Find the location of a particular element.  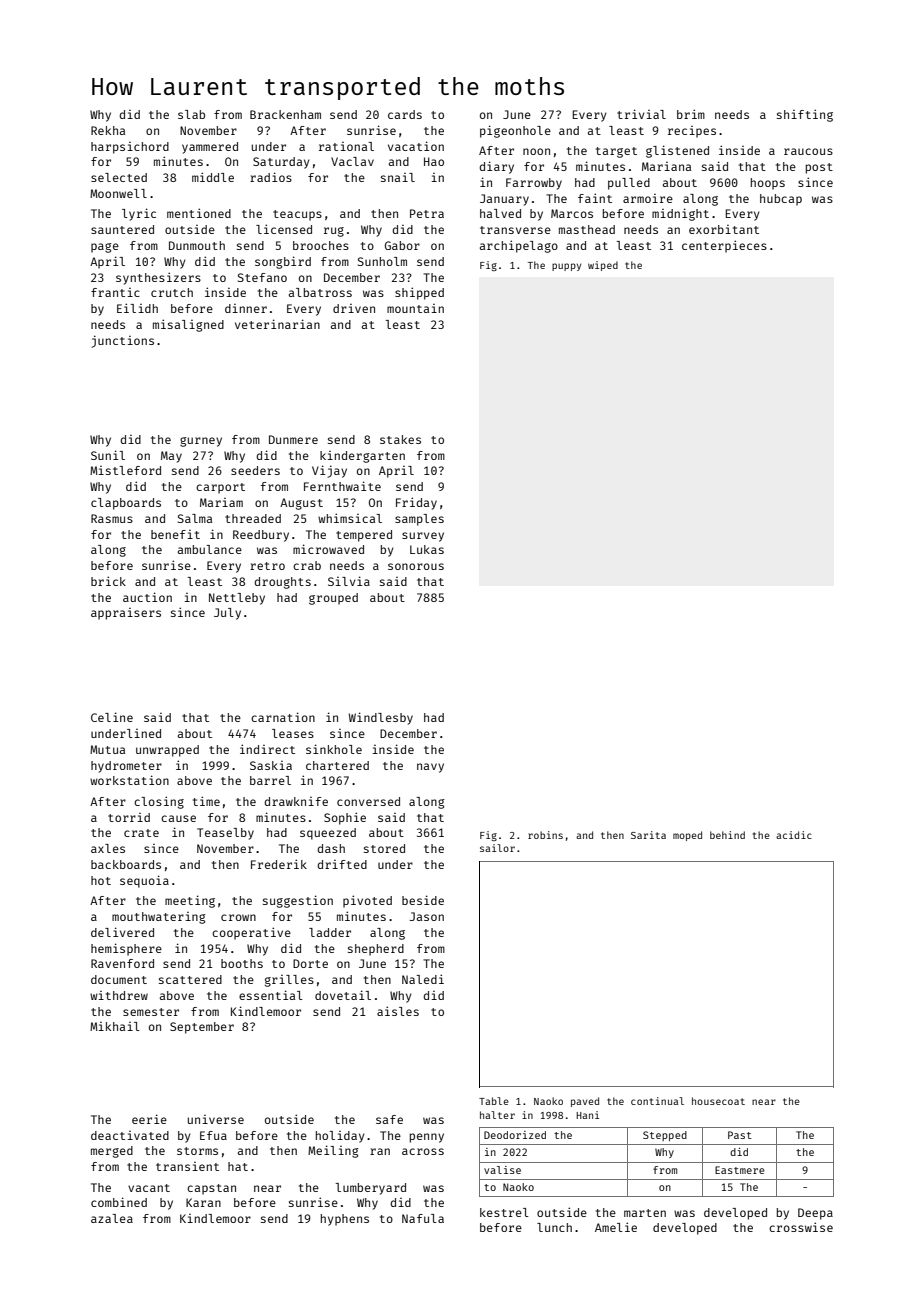

aisles is located at coordinates (398, 1011).
